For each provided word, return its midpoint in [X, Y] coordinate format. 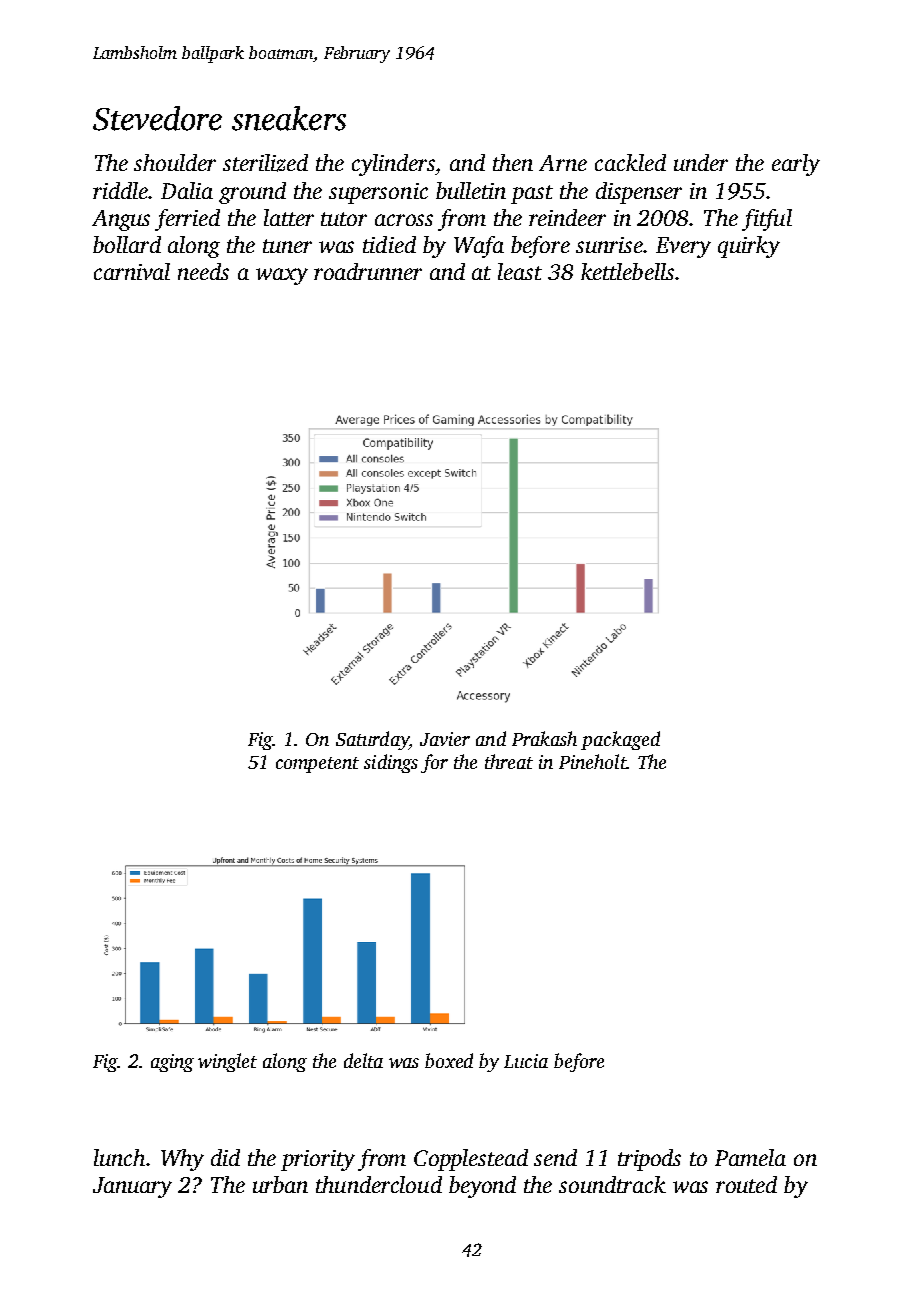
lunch [119, 1157]
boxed [449, 1060]
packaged [620, 740]
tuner [287, 246]
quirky [749, 247]
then [513, 162]
